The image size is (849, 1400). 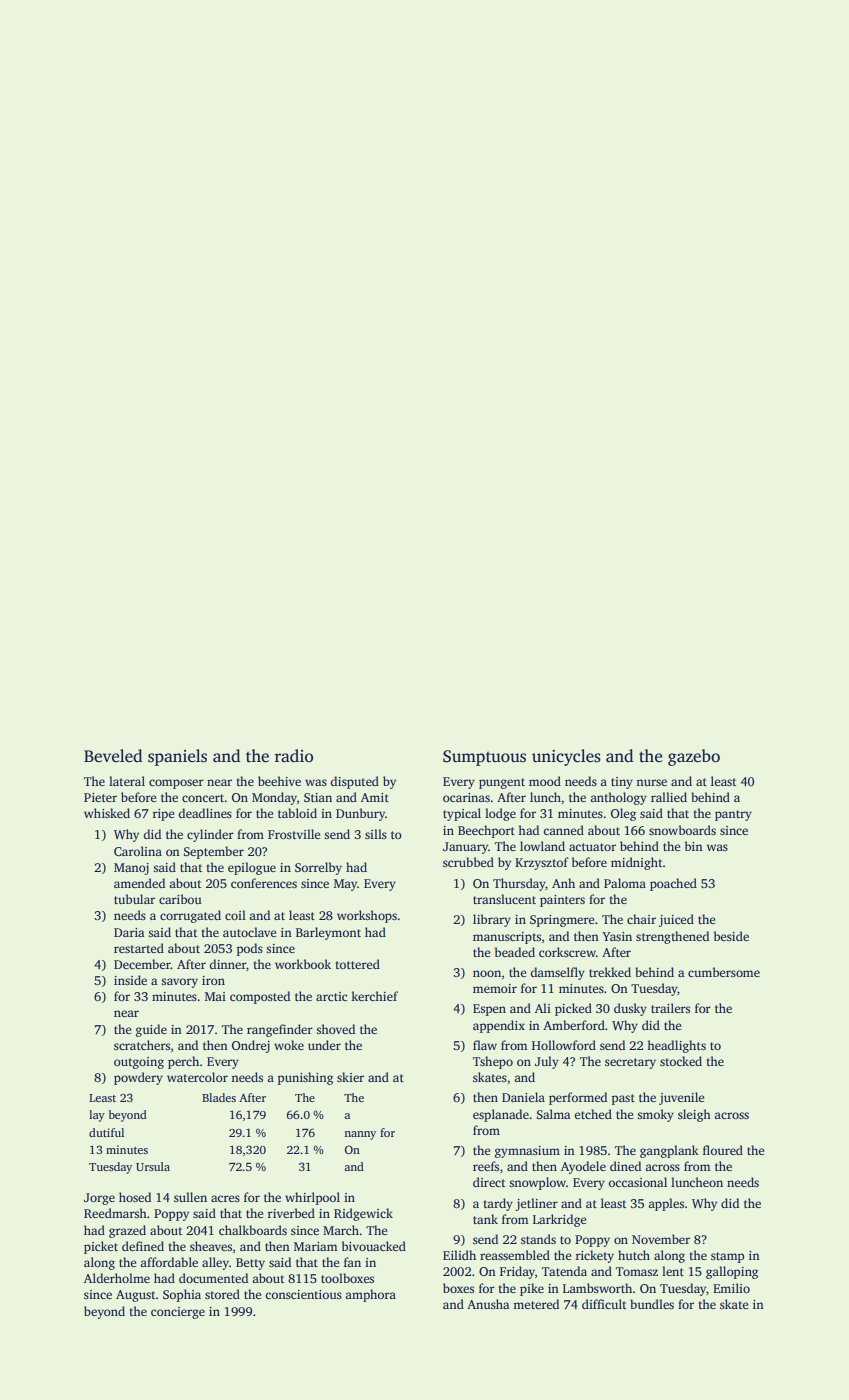 I want to click on inside, so click(x=130, y=980).
